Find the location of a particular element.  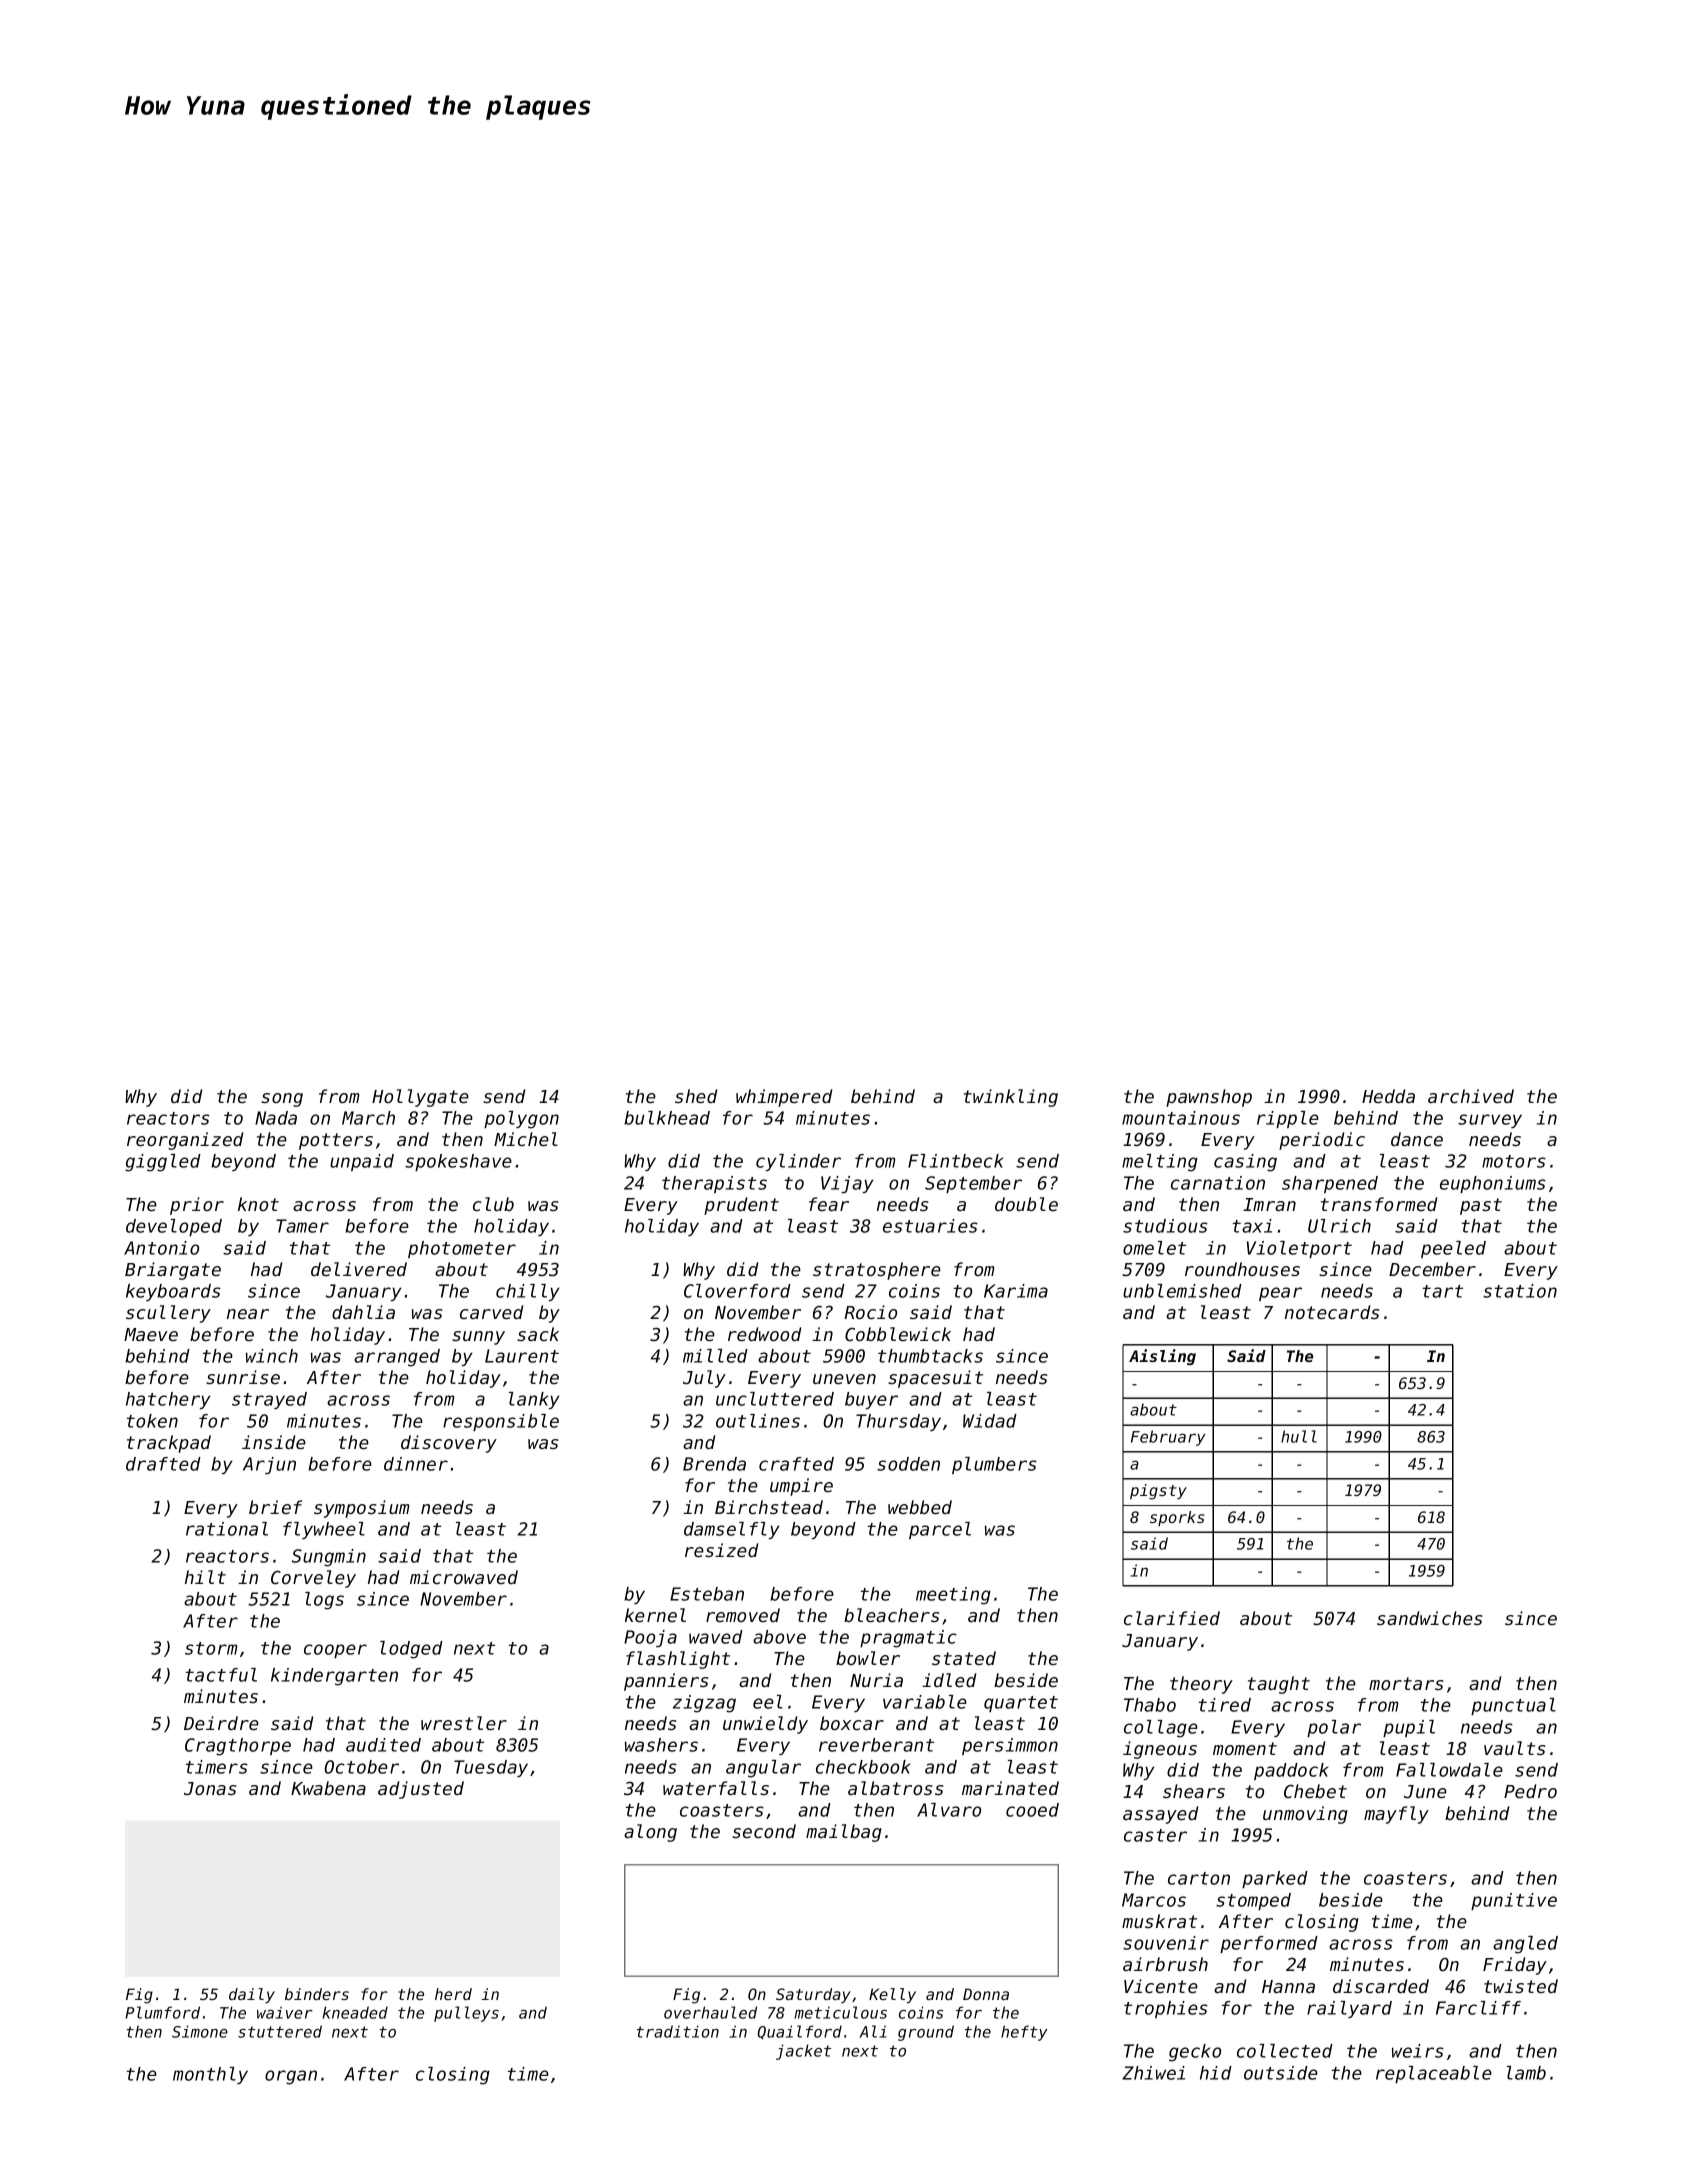

jacket is located at coordinates (803, 2052).
